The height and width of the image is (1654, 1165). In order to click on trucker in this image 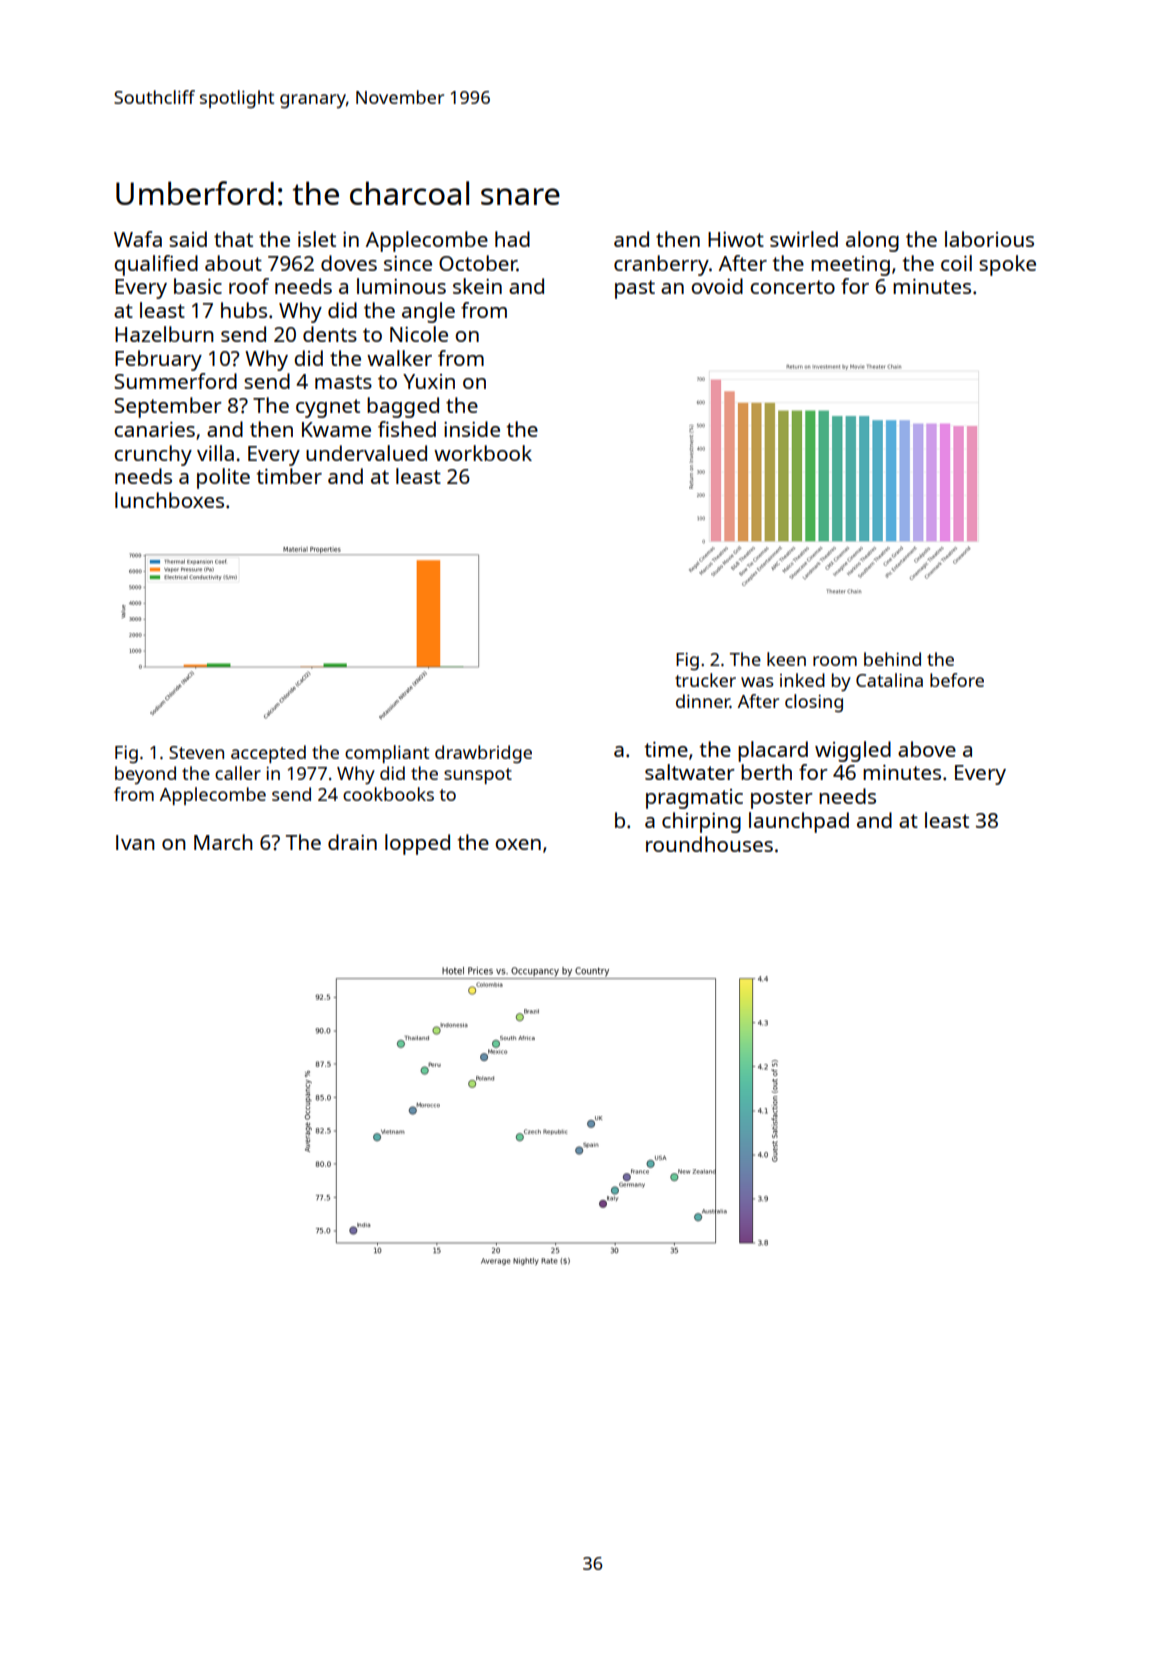, I will do `click(705, 680)`.
